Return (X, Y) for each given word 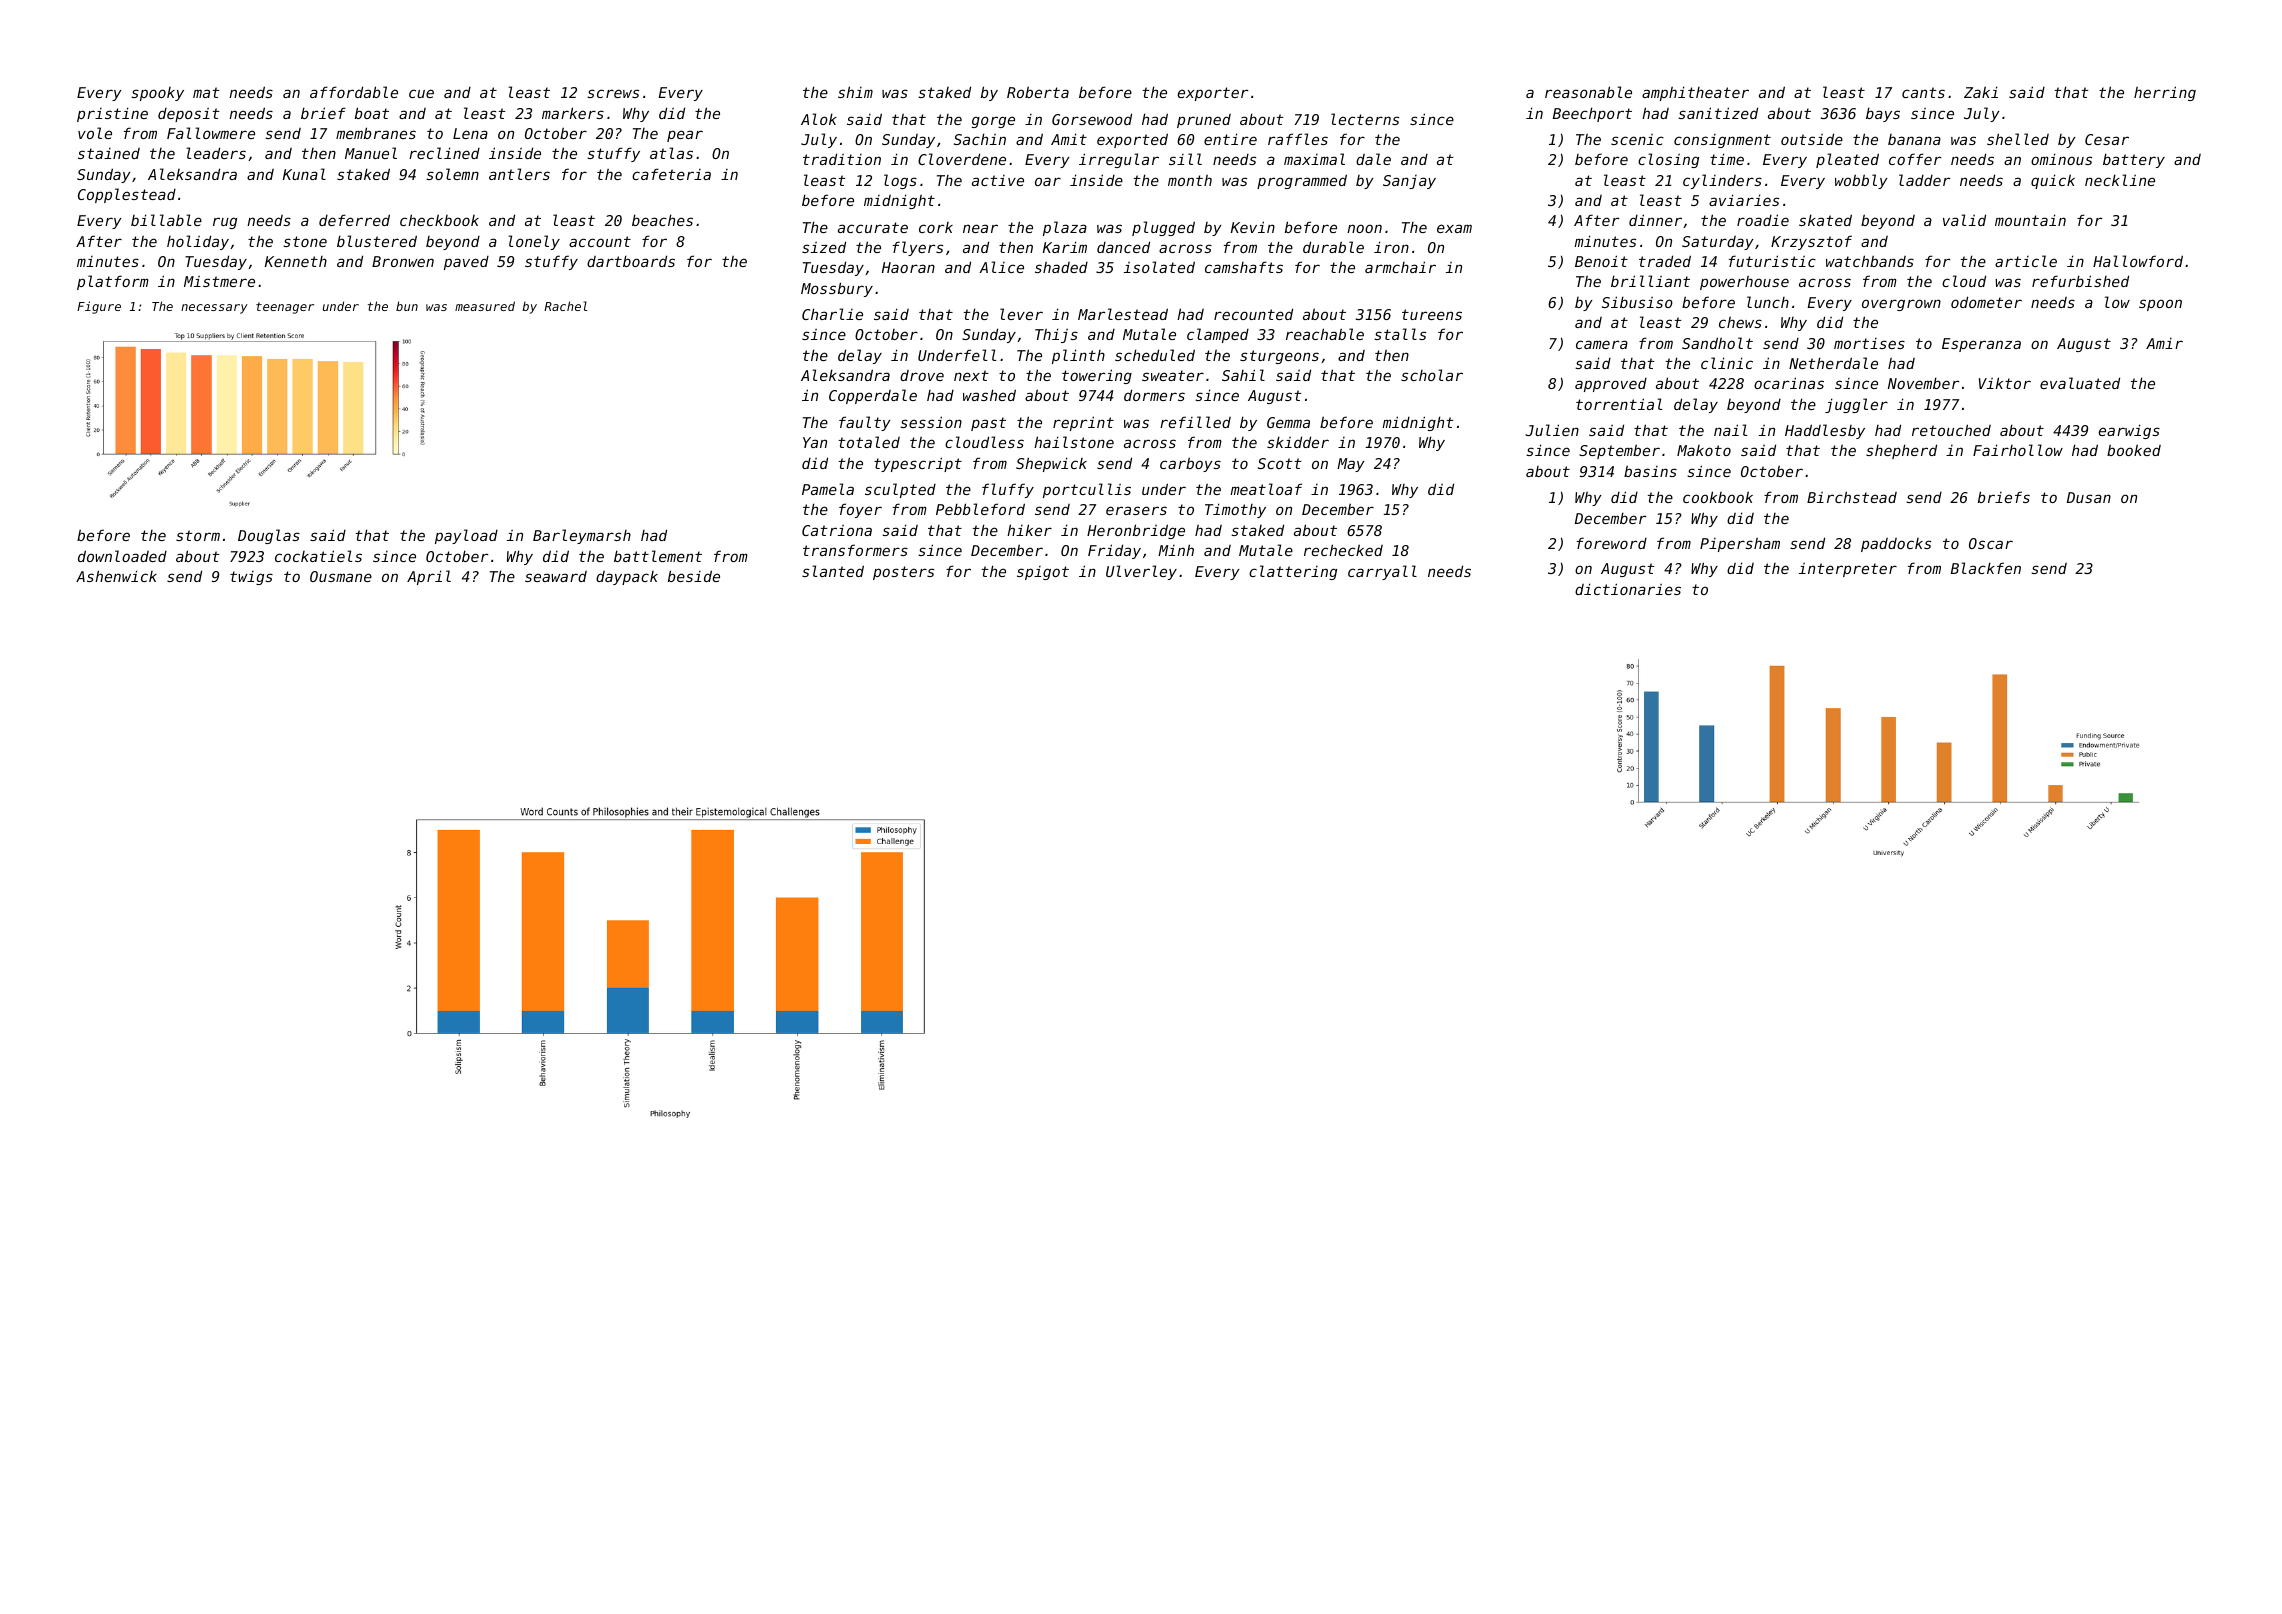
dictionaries (1628, 589)
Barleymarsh (582, 536)
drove (922, 375)
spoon (2160, 305)
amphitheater (1695, 93)
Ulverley (1141, 572)
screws (613, 93)
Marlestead (1123, 314)
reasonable (1588, 92)
